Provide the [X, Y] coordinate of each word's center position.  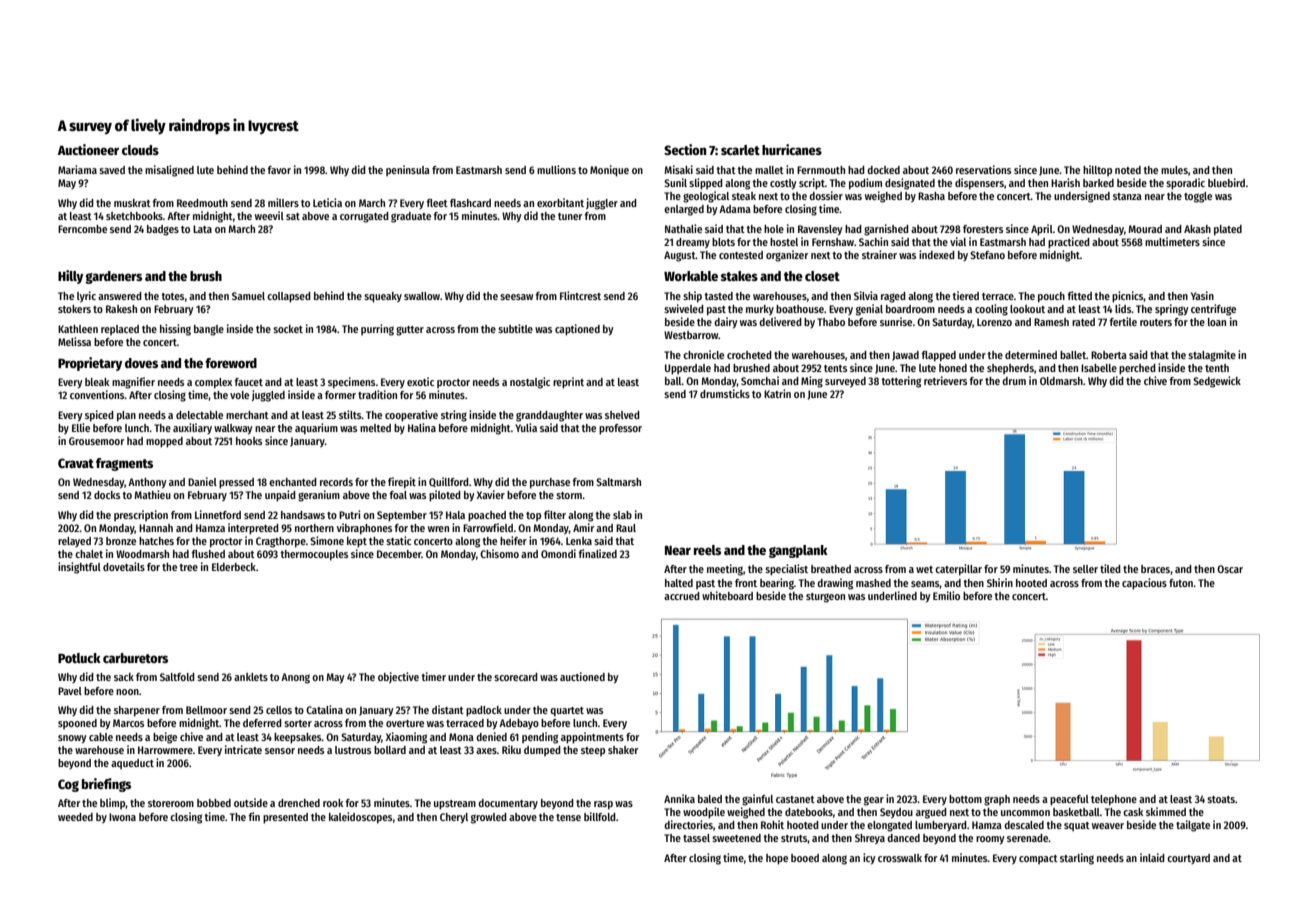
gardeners [113, 277]
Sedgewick [1217, 382]
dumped [542, 751]
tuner [570, 216]
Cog [68, 785]
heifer [513, 540]
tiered [965, 295]
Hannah [156, 528]
